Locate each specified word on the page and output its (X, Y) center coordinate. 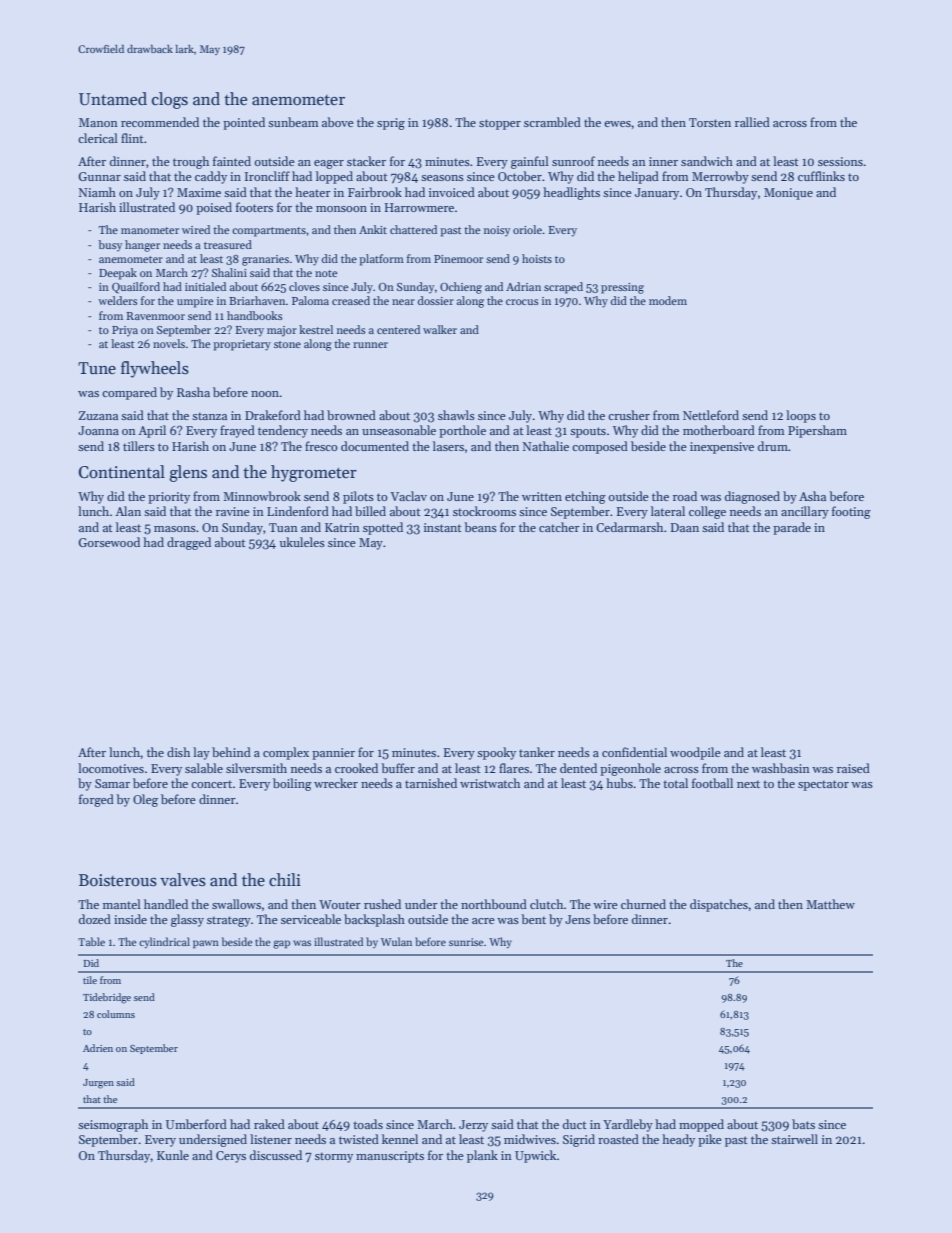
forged (96, 800)
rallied (752, 122)
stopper (500, 124)
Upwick (535, 1156)
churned (643, 904)
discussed (276, 1155)
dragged (189, 543)
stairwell (794, 1139)
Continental (122, 472)
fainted (232, 161)
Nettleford (711, 415)
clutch (546, 904)
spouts (588, 432)
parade (792, 528)
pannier (333, 754)
